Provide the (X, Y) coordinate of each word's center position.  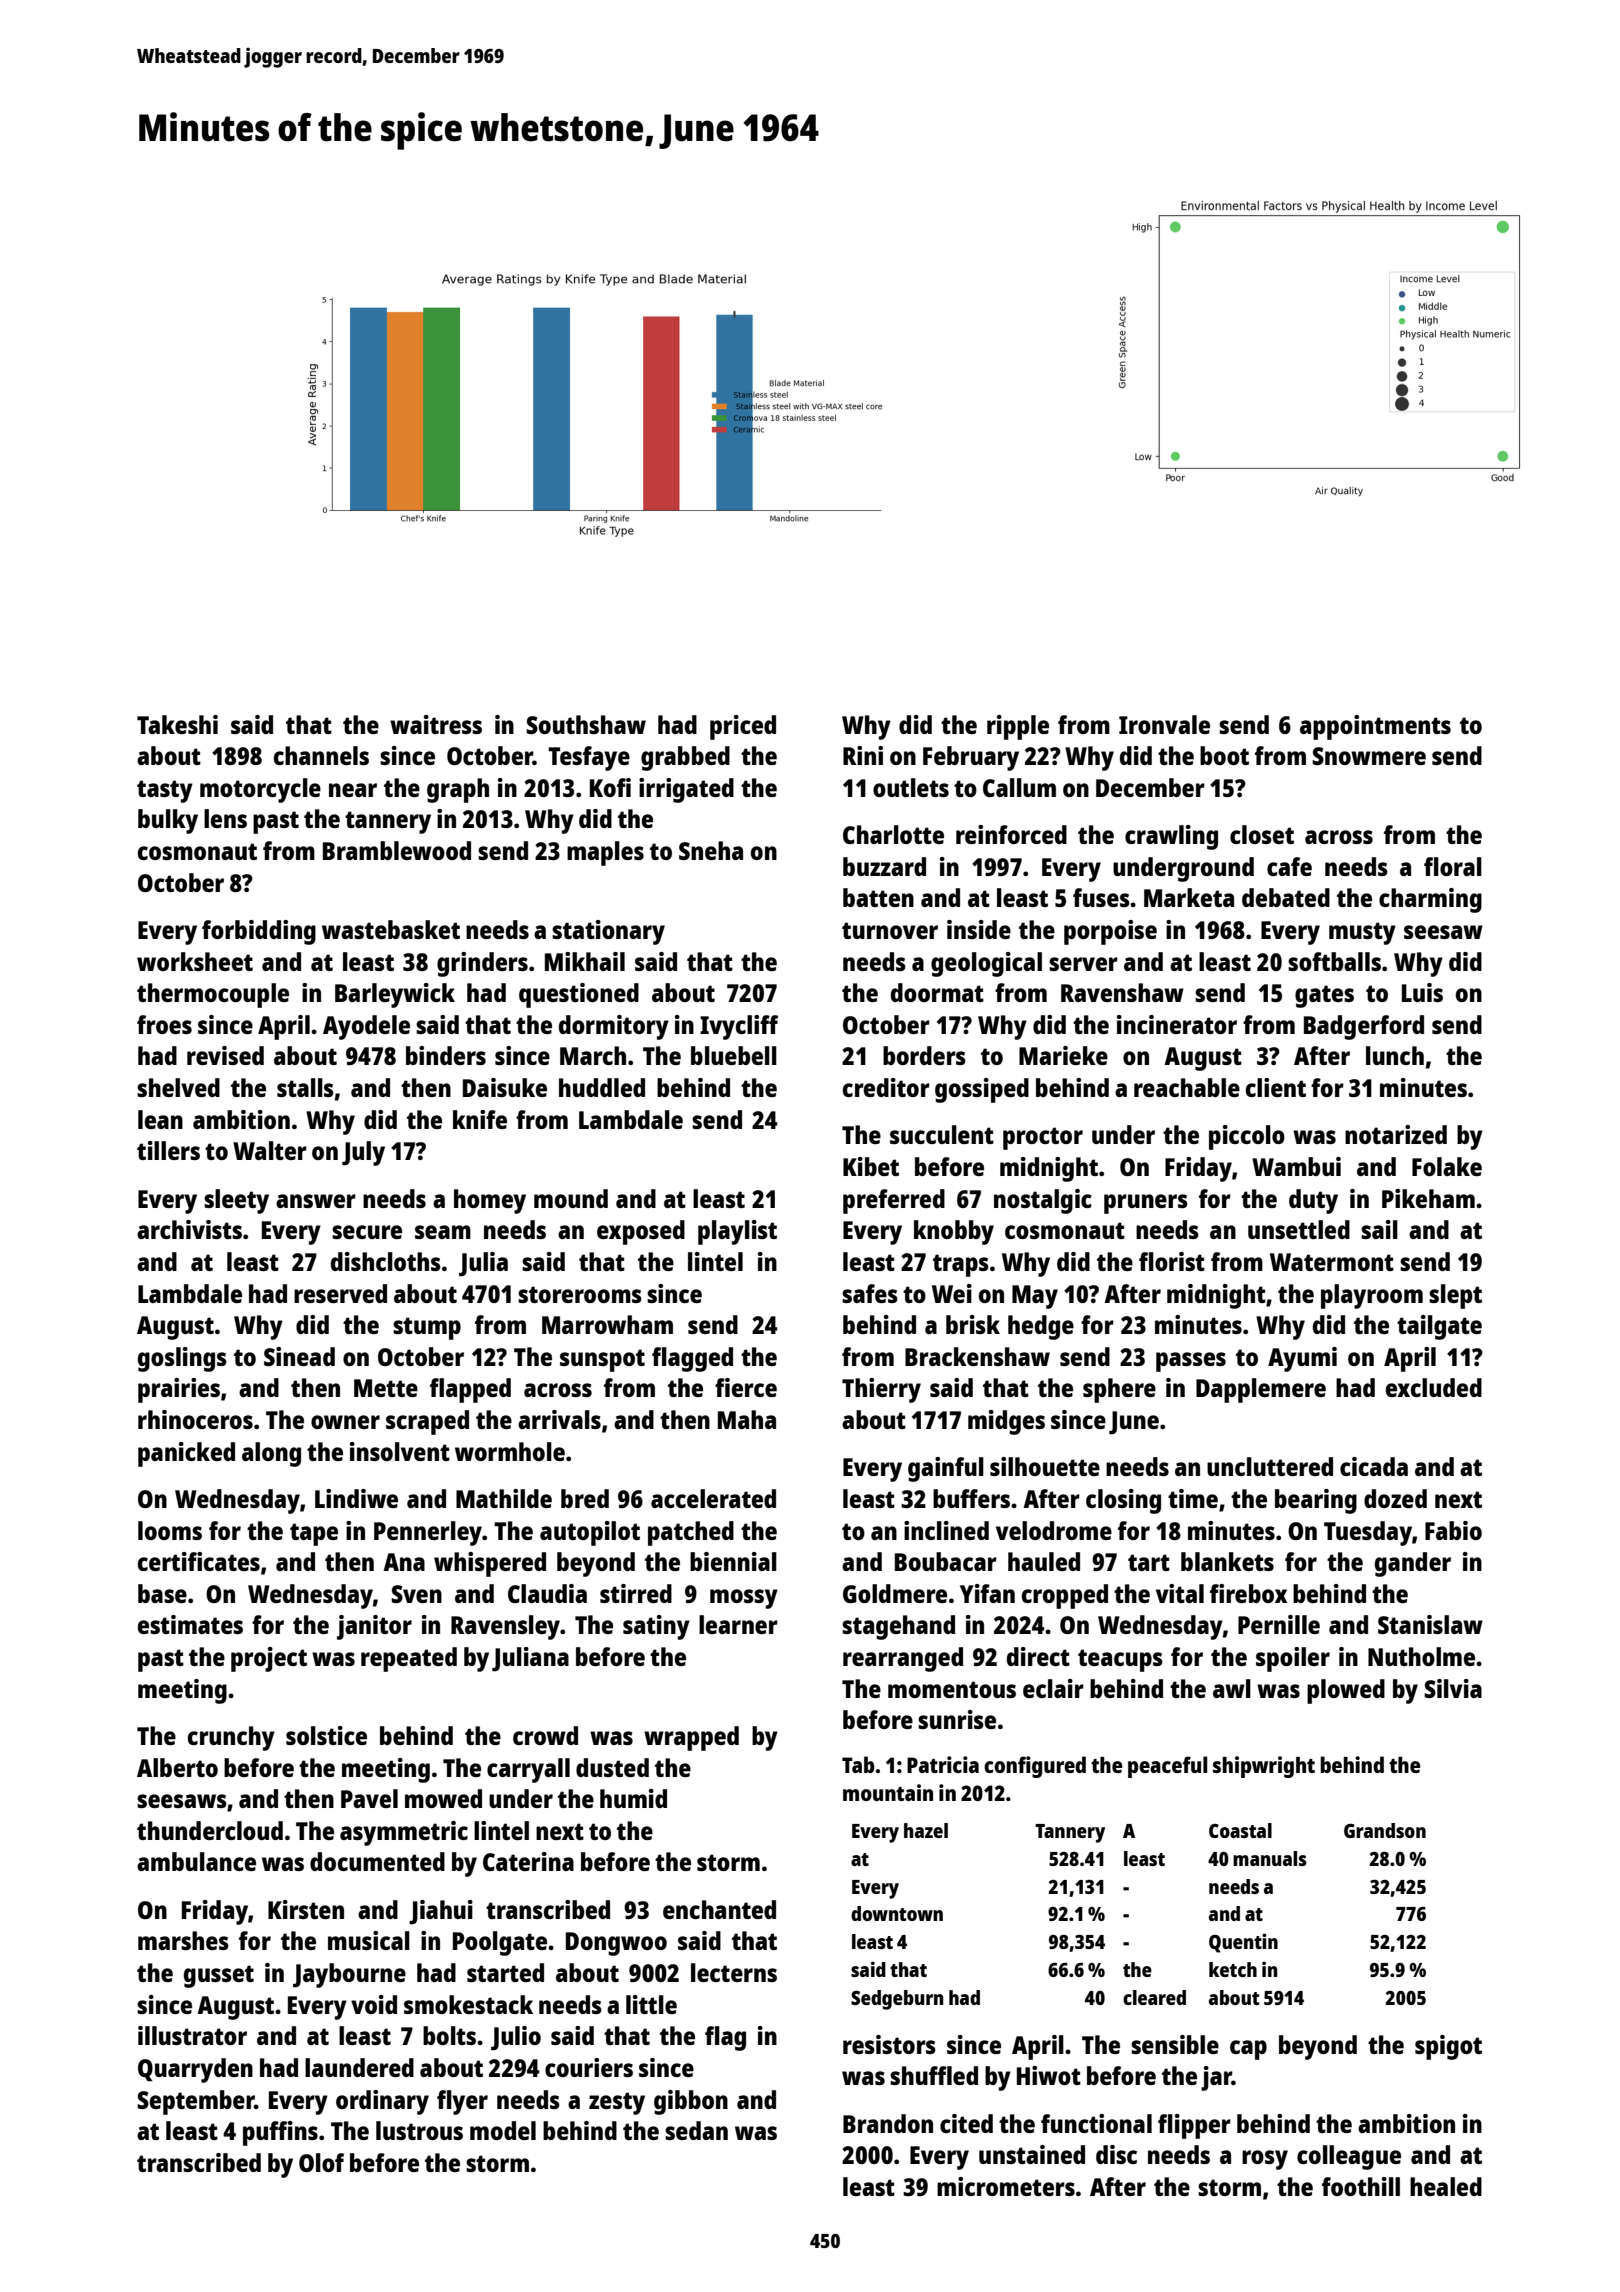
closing (1123, 1501)
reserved (340, 1293)
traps (961, 1265)
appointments (1375, 727)
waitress (436, 724)
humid (633, 1798)
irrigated (686, 790)
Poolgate (500, 1943)
